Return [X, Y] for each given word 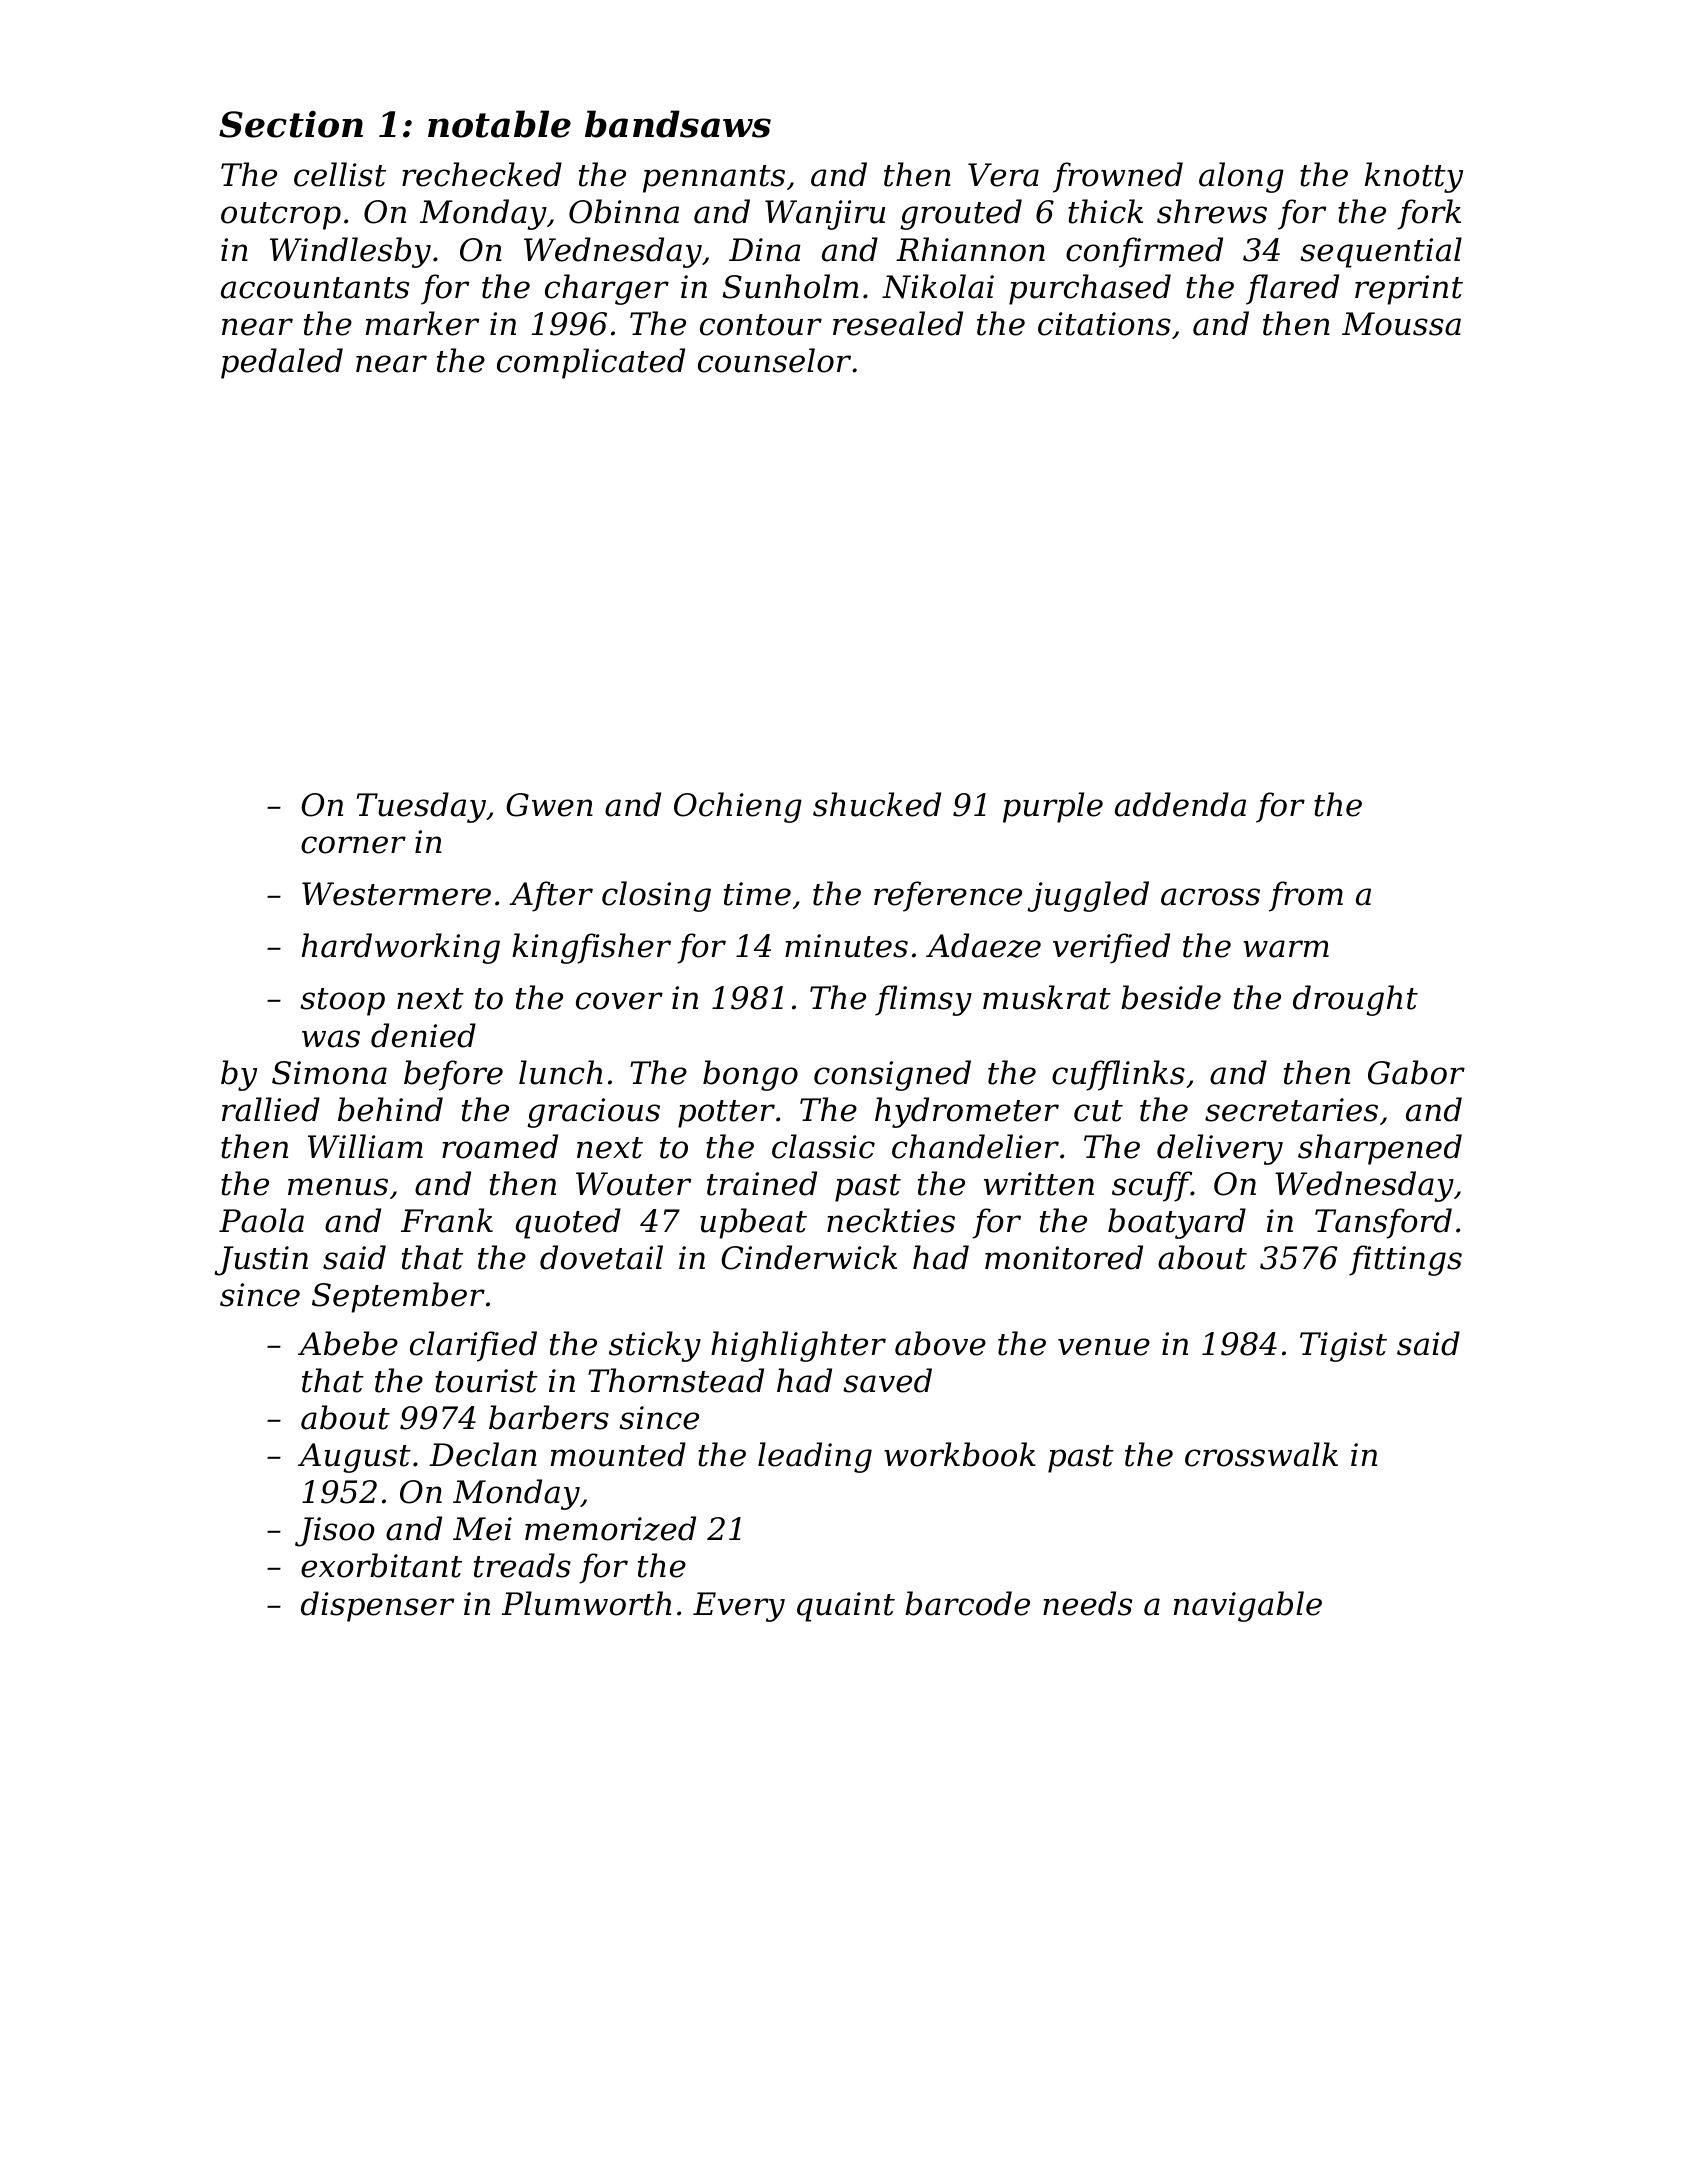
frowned [1118, 177]
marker [422, 323]
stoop [342, 1002]
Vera [1003, 175]
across [1210, 897]
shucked [877, 804]
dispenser [377, 1606]
